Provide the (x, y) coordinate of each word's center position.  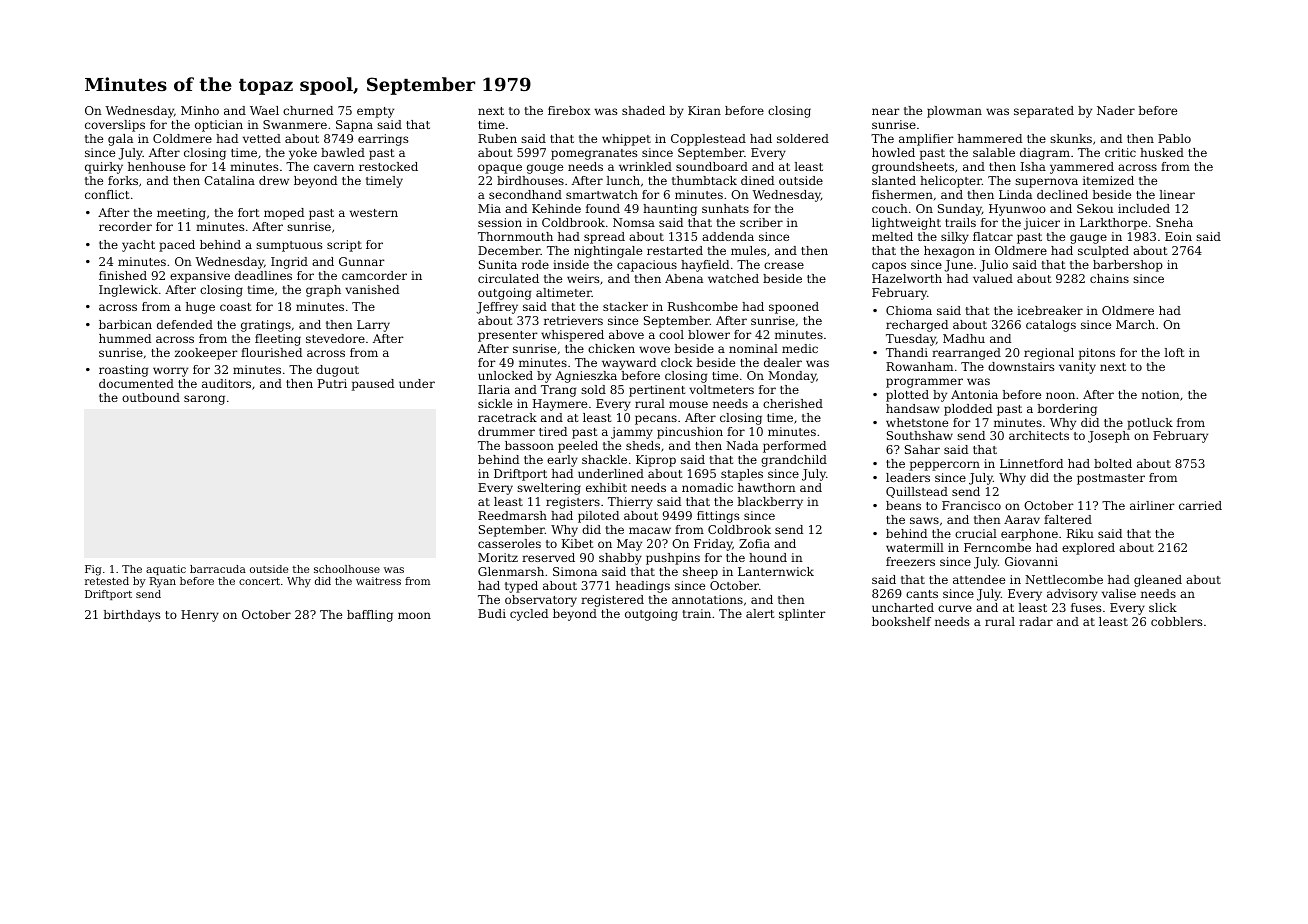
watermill (915, 547)
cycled (529, 615)
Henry (200, 616)
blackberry (770, 503)
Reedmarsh (512, 515)
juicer (1042, 224)
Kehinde (556, 208)
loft (1174, 352)
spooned (794, 308)
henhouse (156, 166)
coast (235, 307)
